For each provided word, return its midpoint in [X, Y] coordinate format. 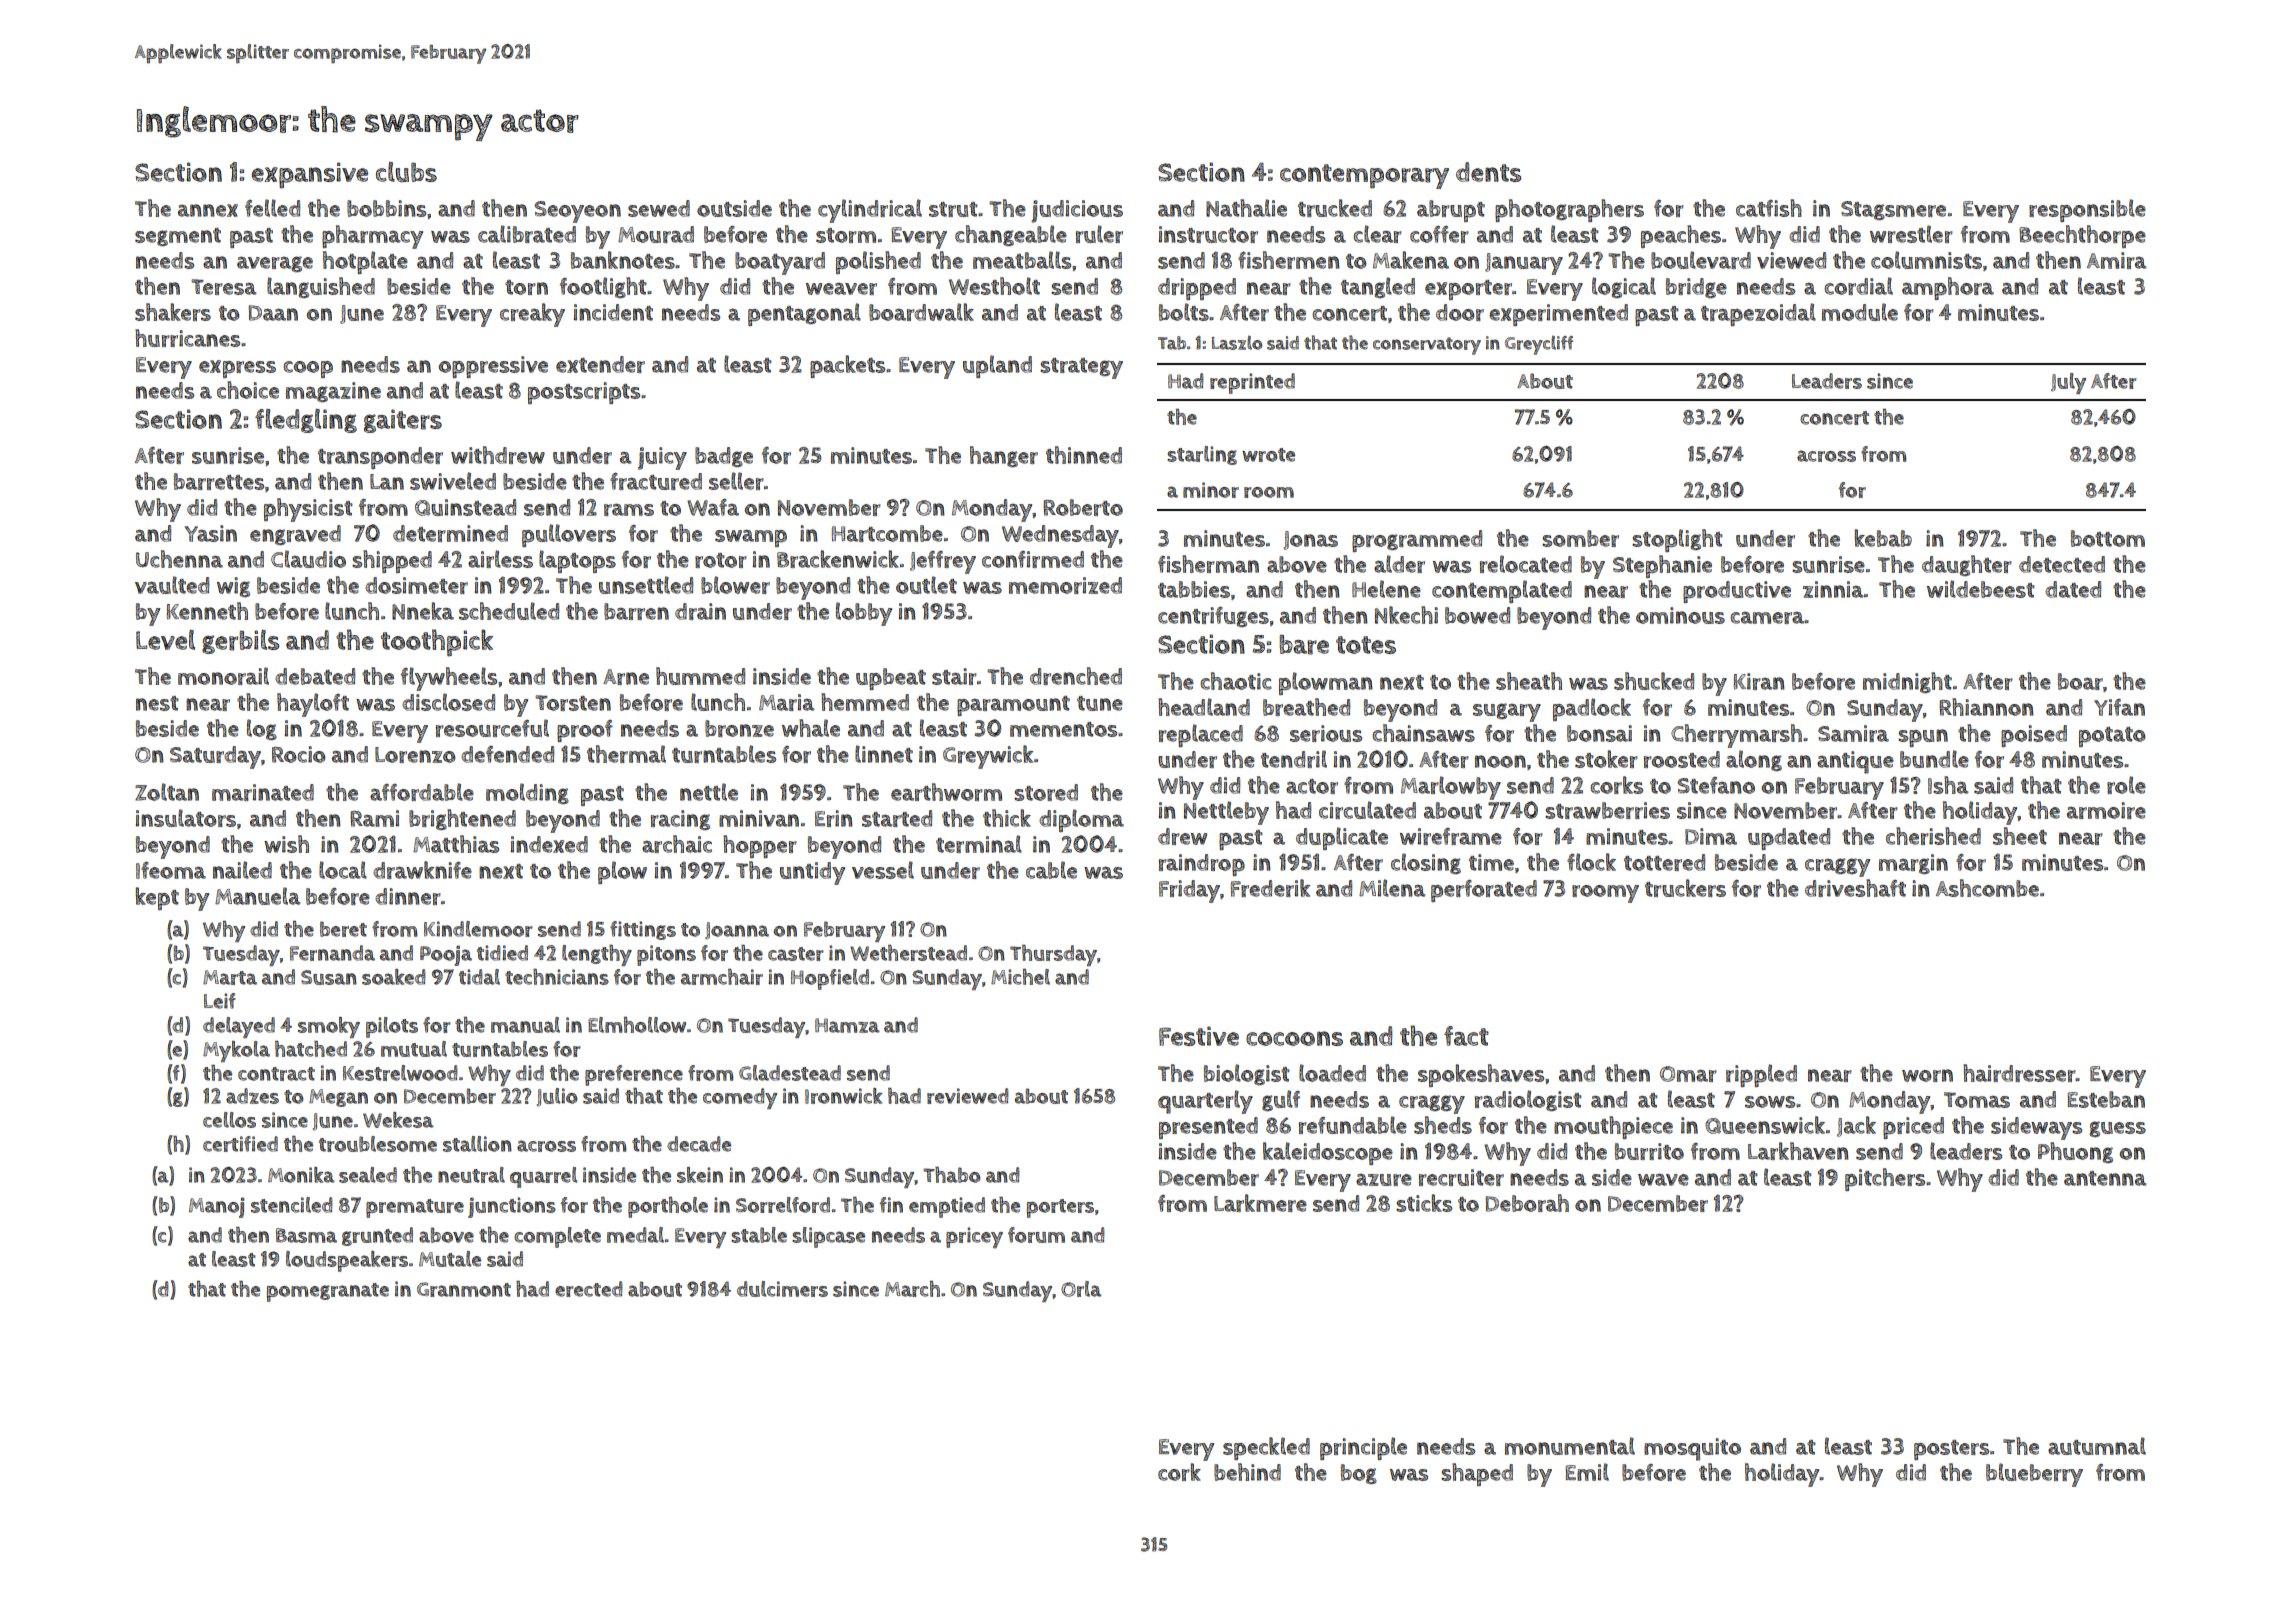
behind [1247, 1472]
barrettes [219, 481]
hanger [1004, 456]
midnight [1907, 682]
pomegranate [328, 1292]
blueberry [2034, 1475]
